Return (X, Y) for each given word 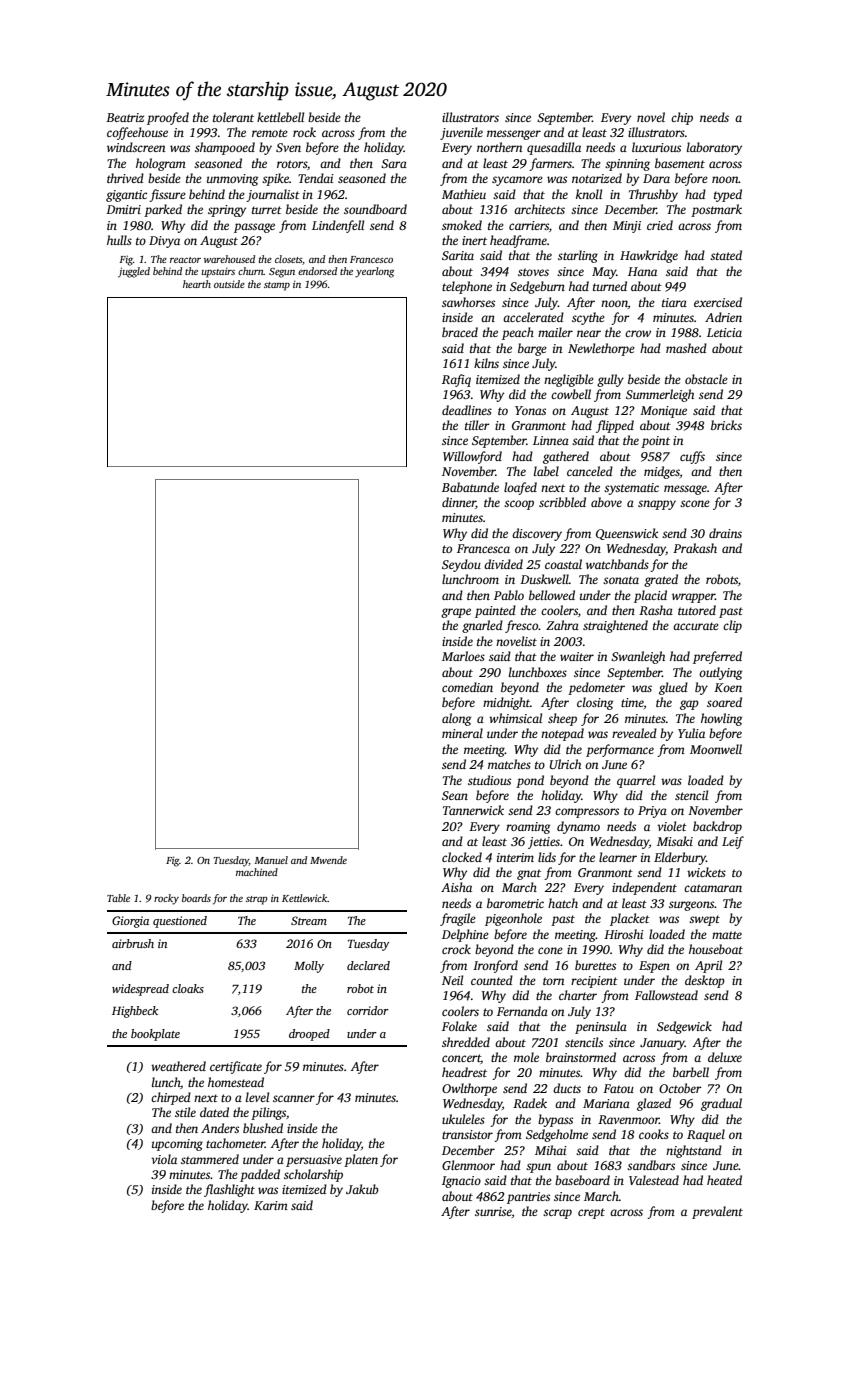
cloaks (188, 988)
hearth (197, 284)
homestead (236, 1082)
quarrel (636, 781)
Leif (733, 842)
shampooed (225, 148)
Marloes (463, 656)
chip (682, 118)
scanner (294, 1098)
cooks (654, 1134)
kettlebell (280, 117)
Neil (452, 980)
